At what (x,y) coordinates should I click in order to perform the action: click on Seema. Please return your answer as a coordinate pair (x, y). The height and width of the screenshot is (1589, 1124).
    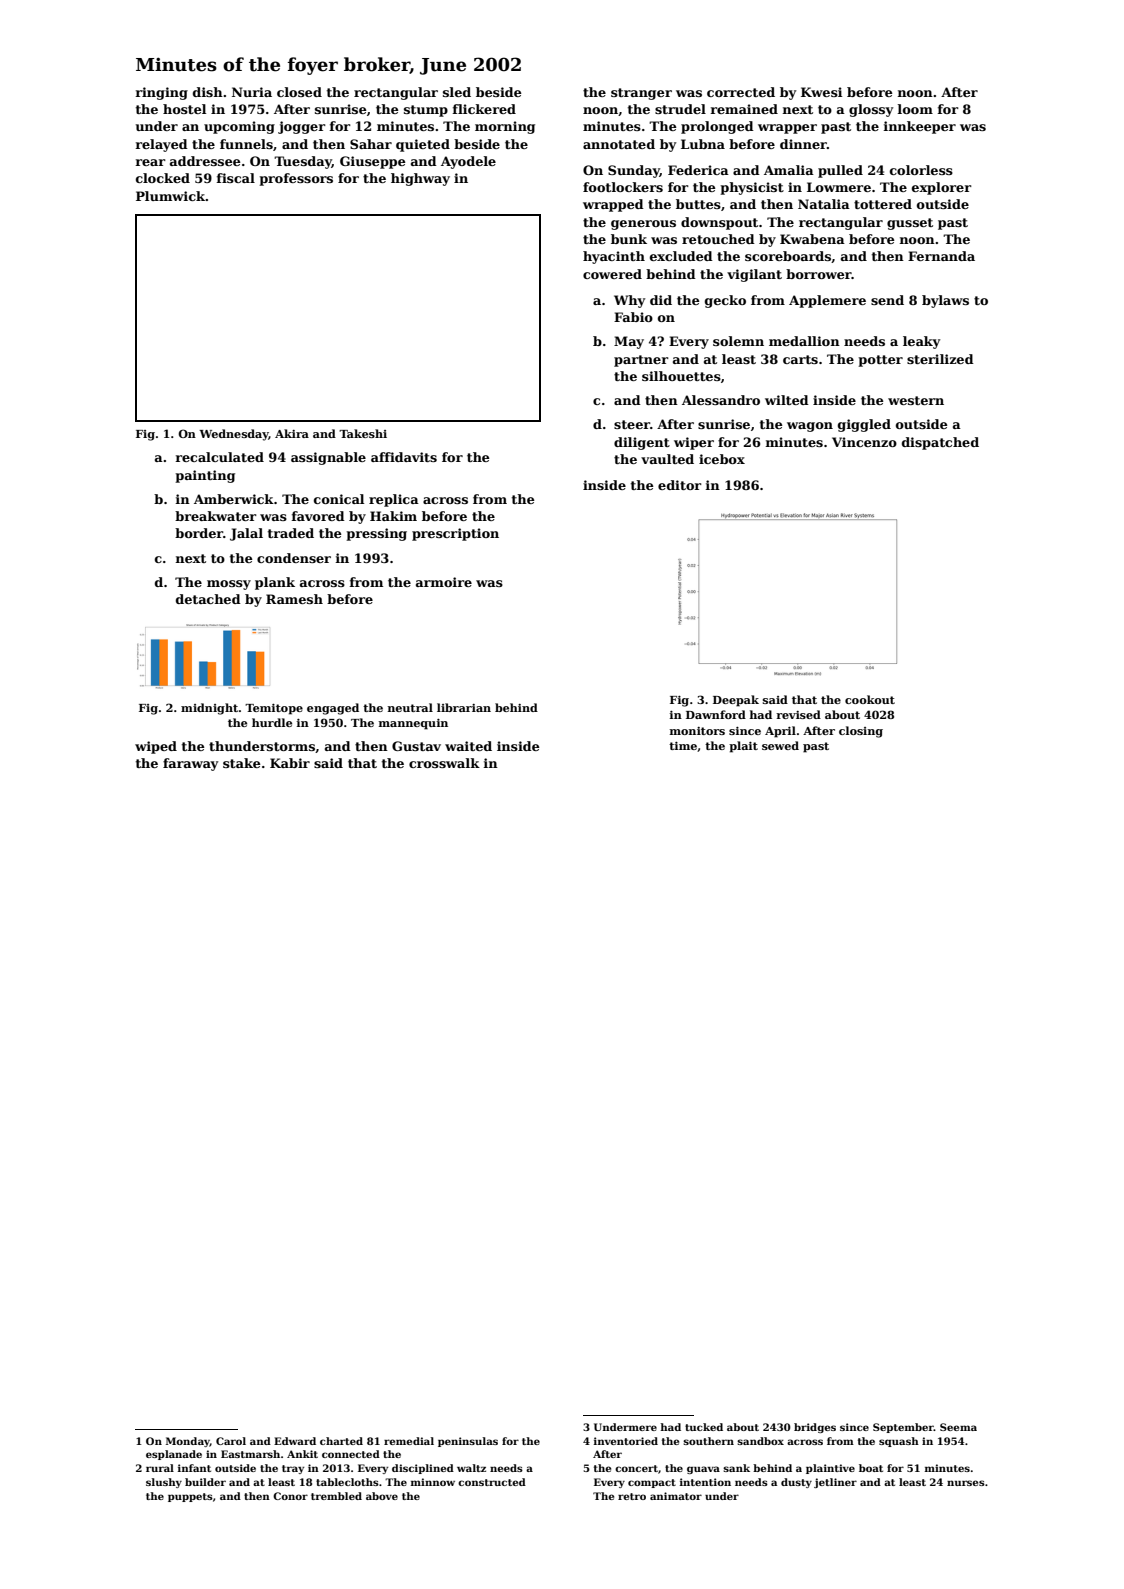
    Looking at the image, I should click on (958, 1427).
